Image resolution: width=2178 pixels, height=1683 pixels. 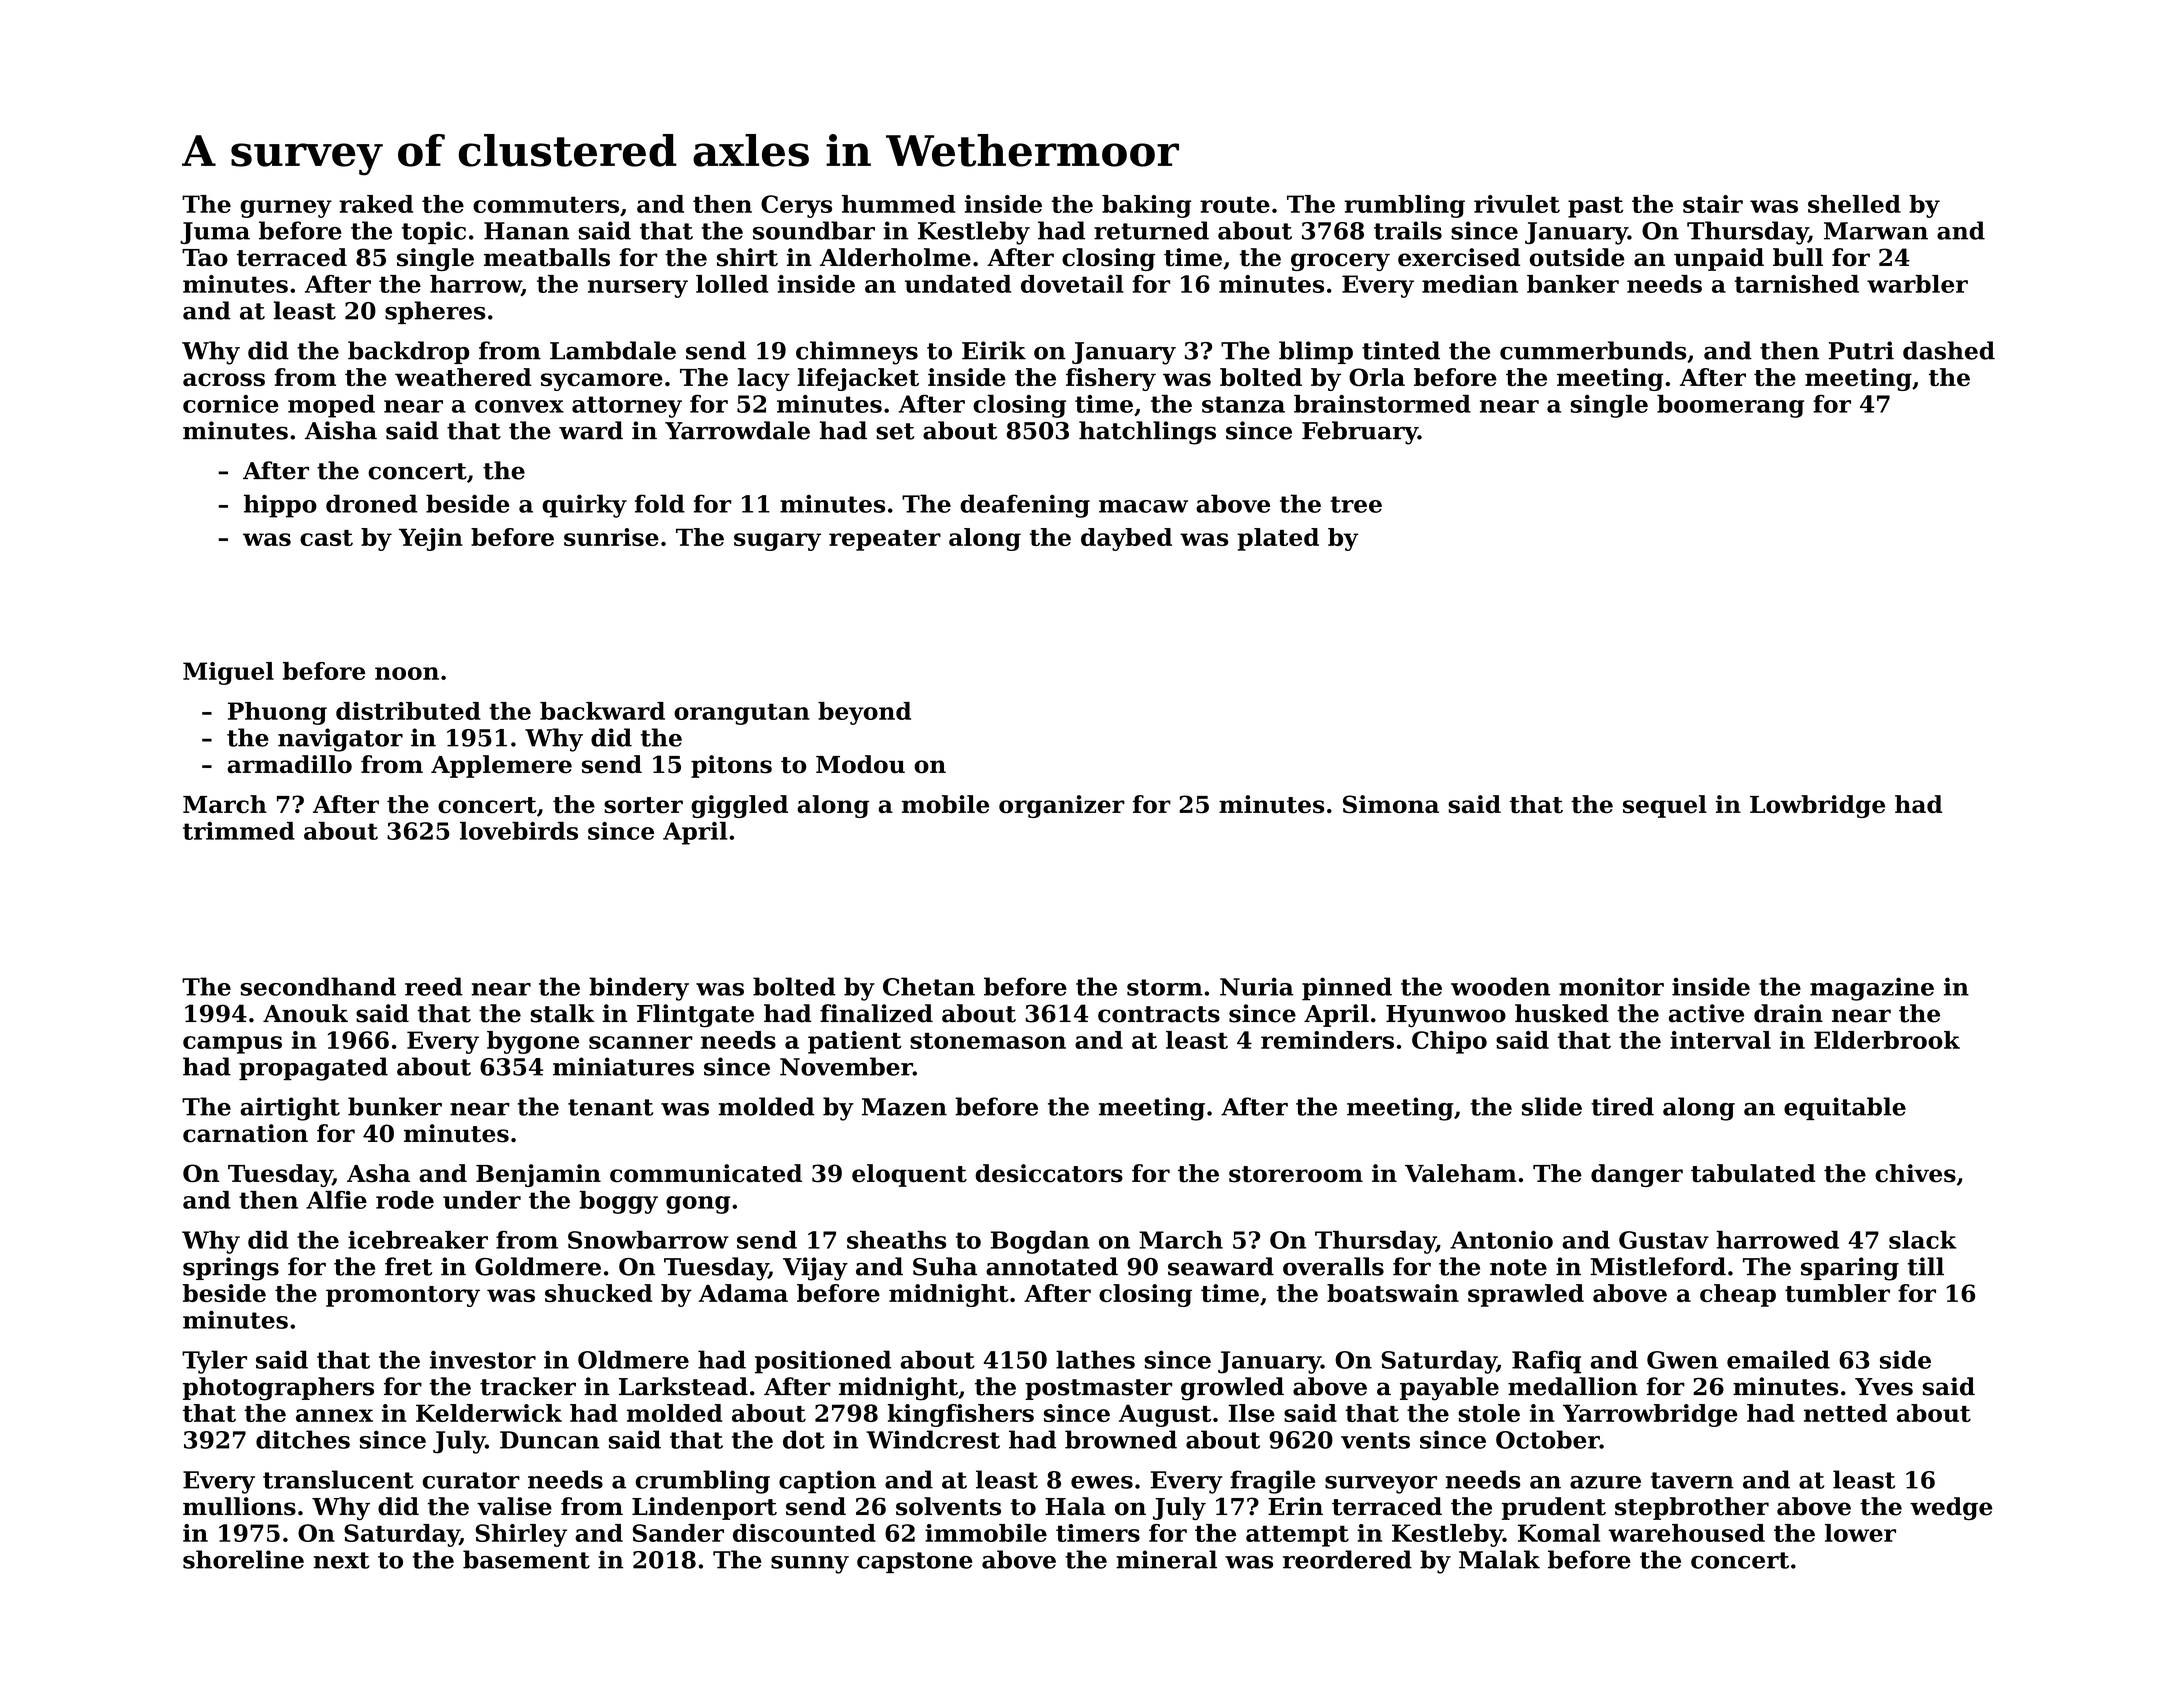 I want to click on macaw, so click(x=1143, y=506).
